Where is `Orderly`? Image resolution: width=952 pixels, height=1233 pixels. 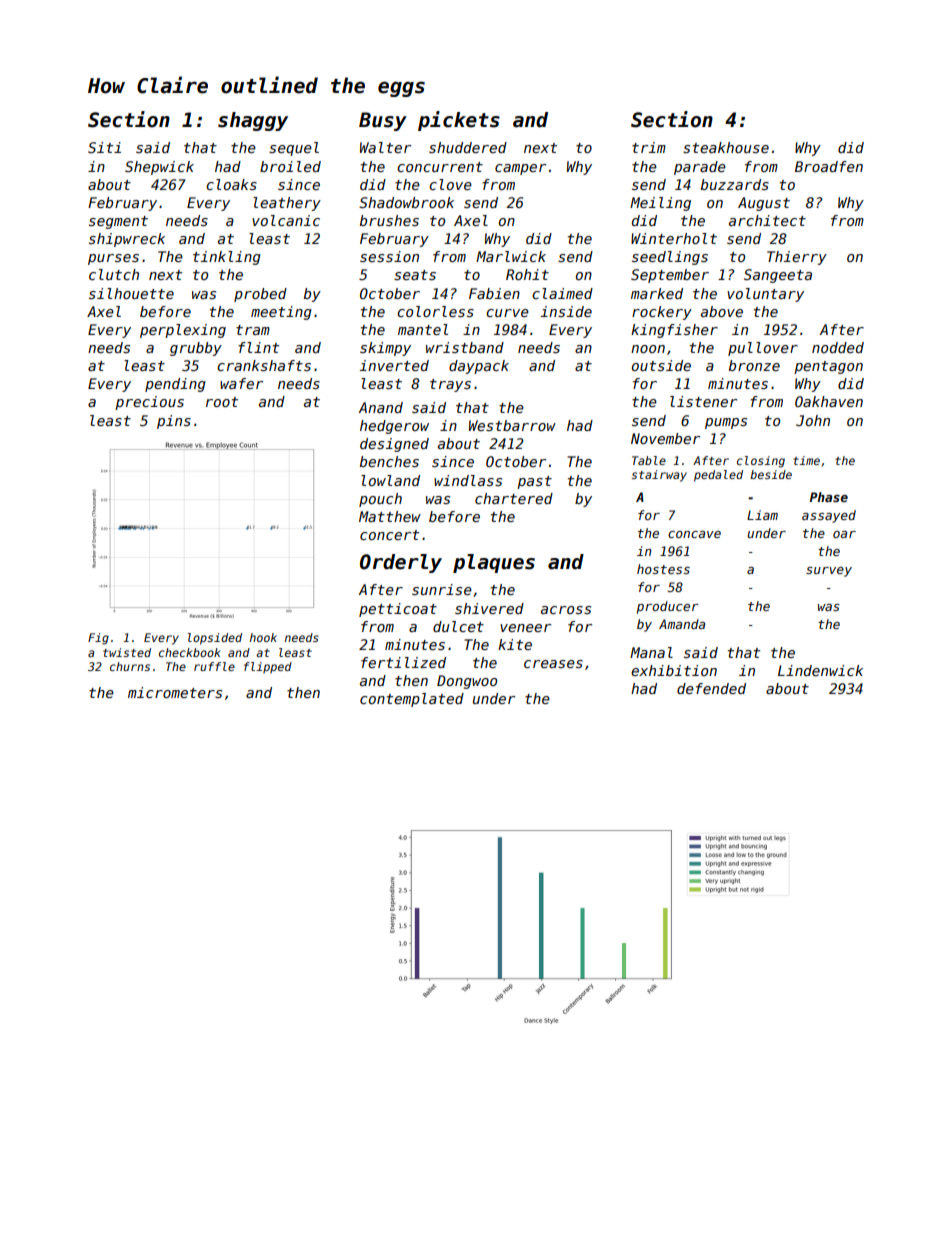 Orderly is located at coordinates (401, 563).
